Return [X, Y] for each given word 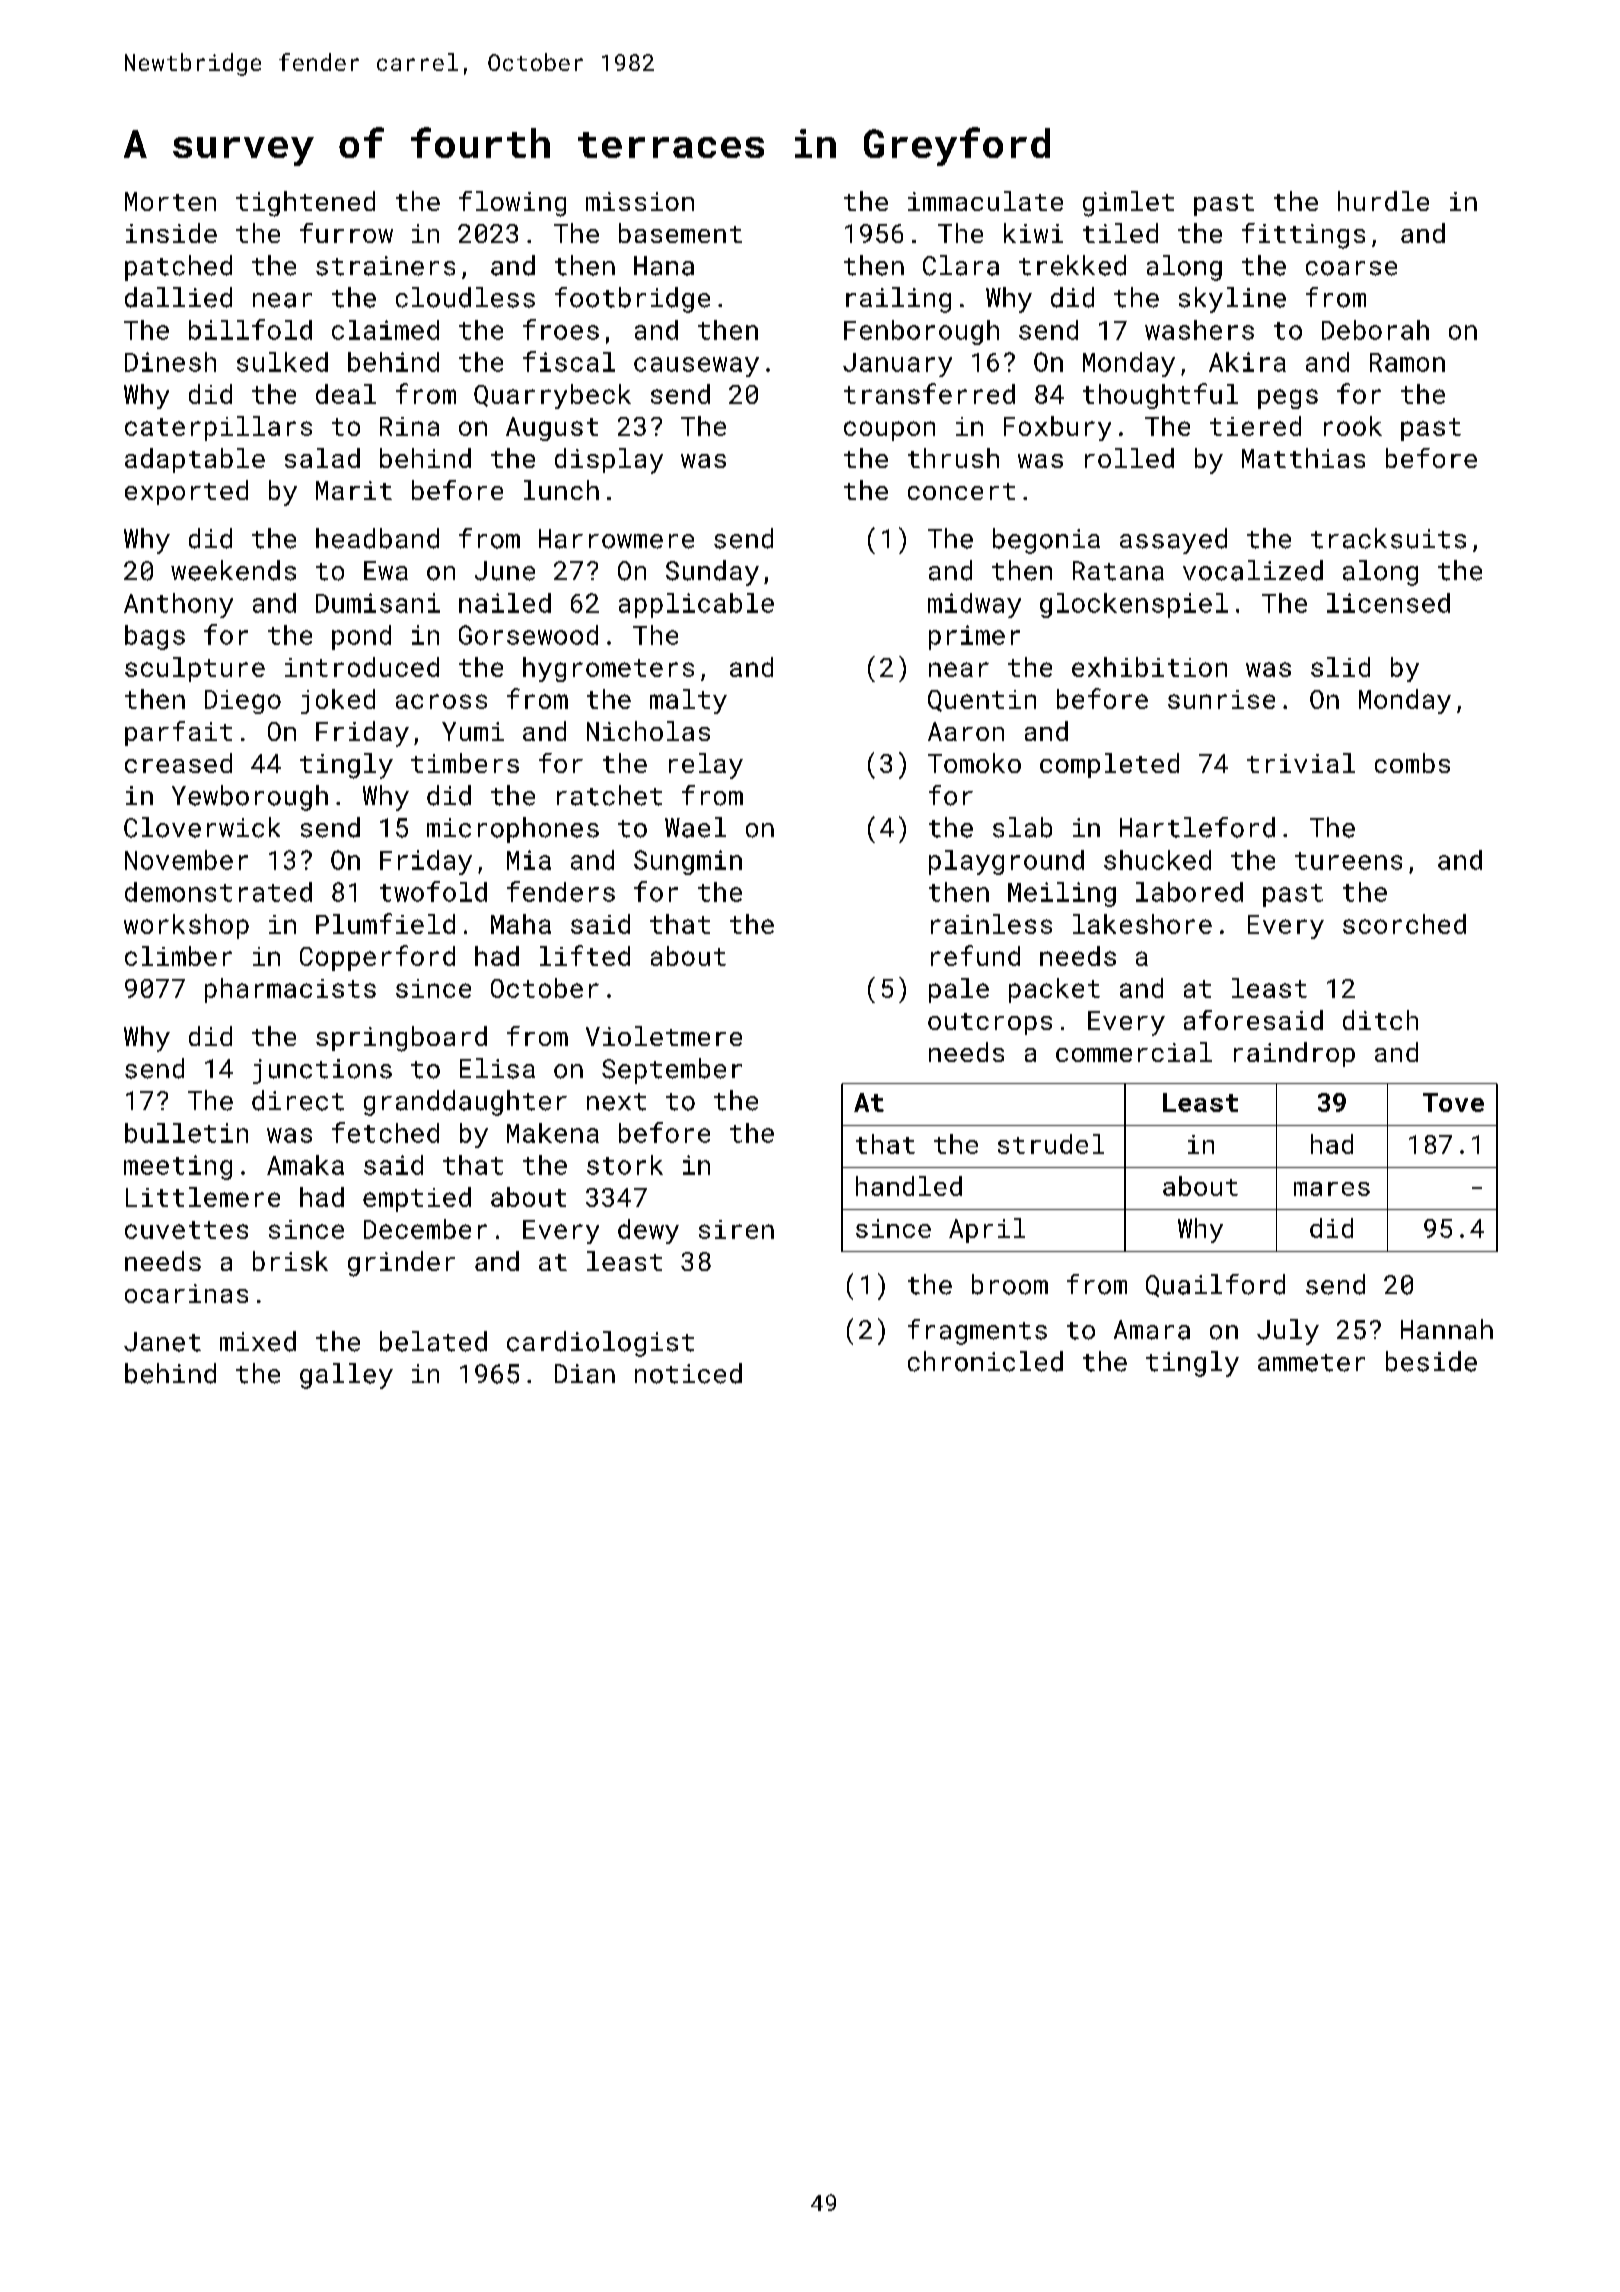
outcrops [990, 1024]
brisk [290, 1261]
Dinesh [170, 362]
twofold [433, 891]
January [897, 365]
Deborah [1375, 330]
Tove [1453, 1102]
